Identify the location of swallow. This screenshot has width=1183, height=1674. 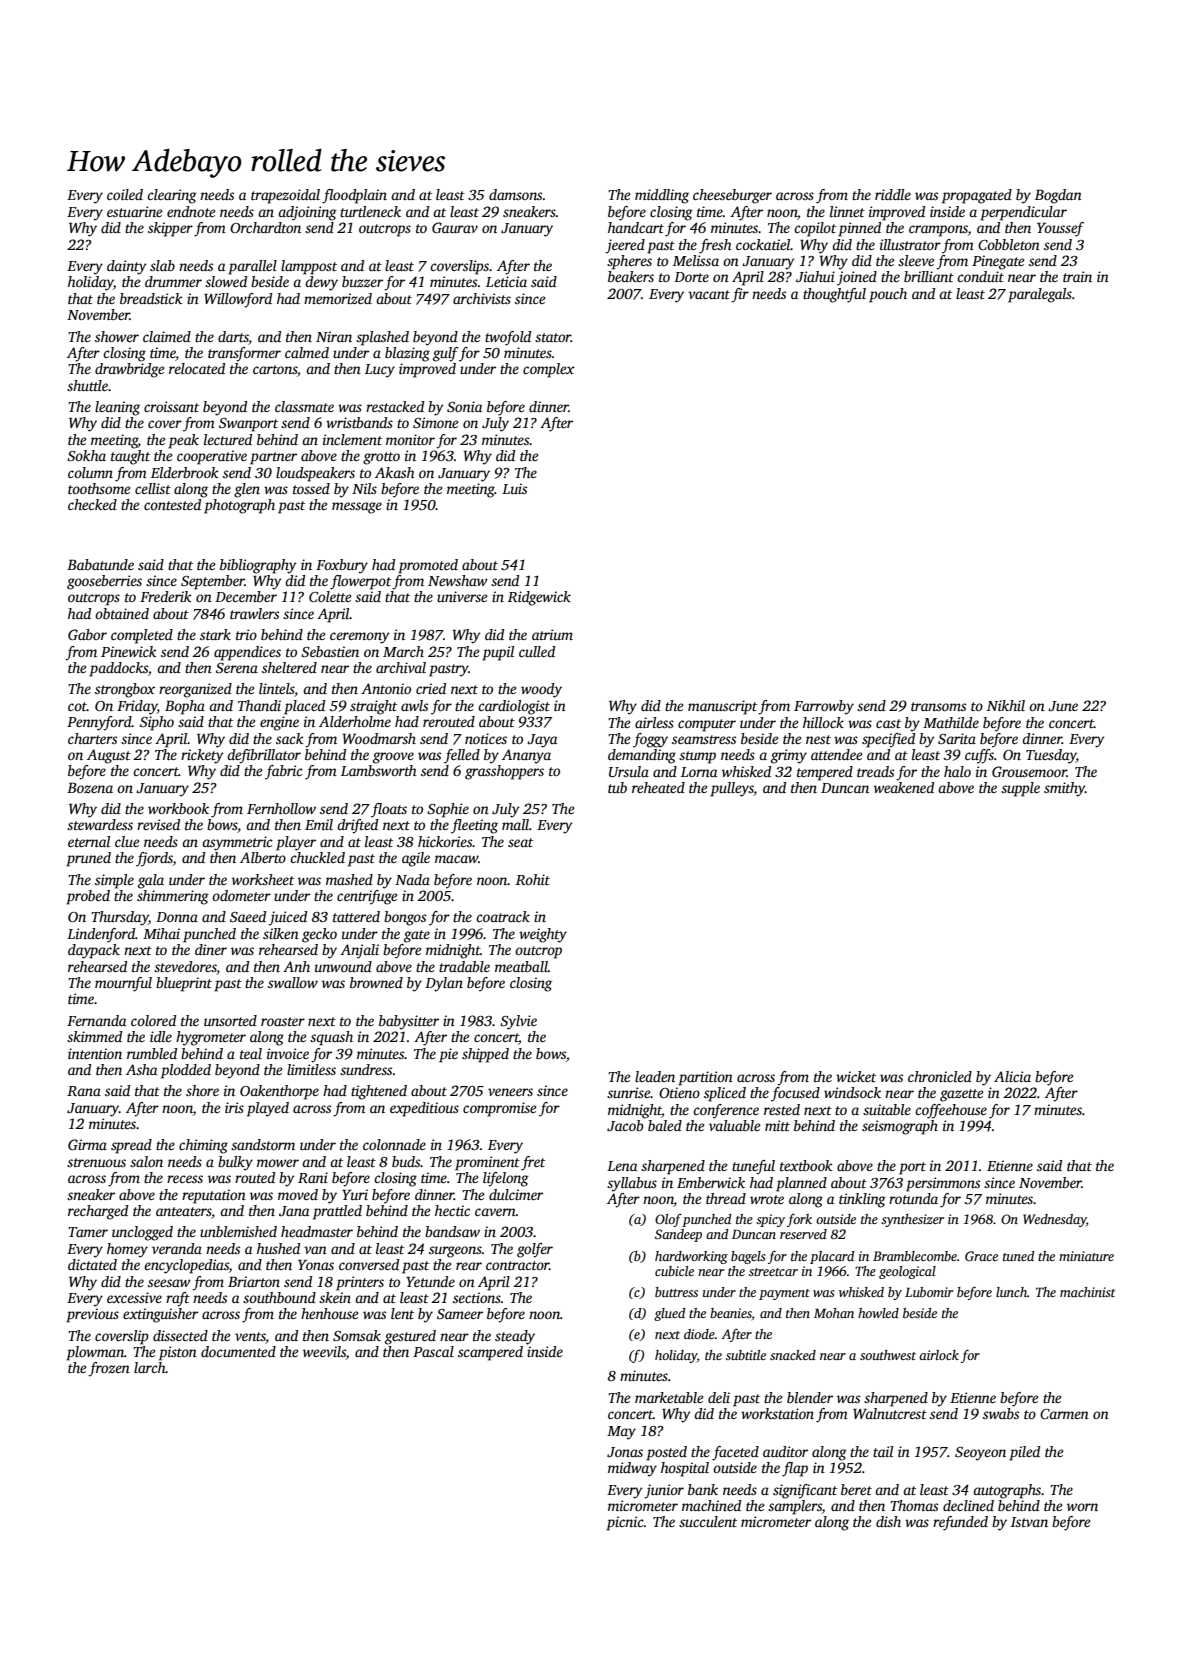
(293, 982).
